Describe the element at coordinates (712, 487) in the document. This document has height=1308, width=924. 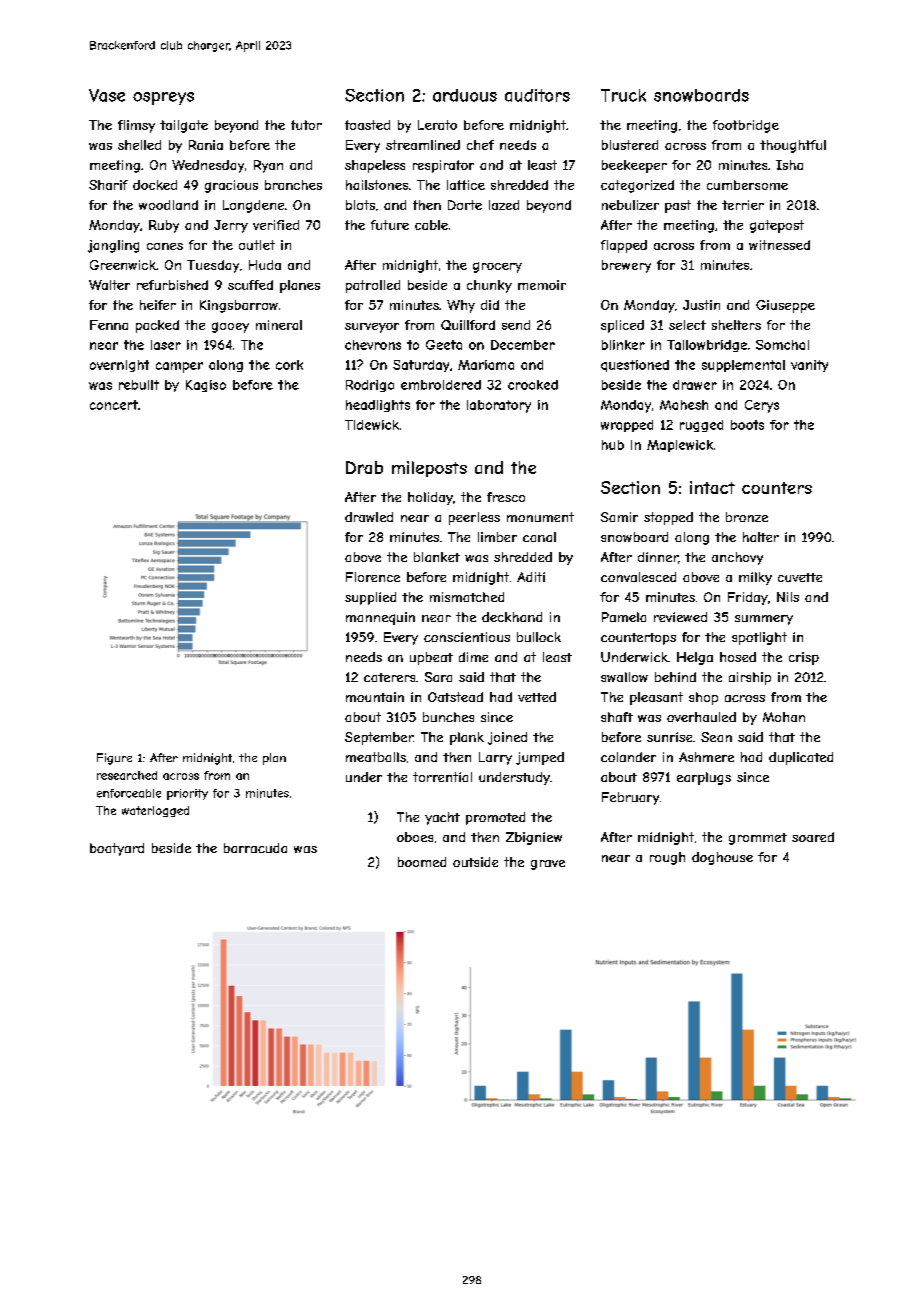
I see `intact` at that location.
